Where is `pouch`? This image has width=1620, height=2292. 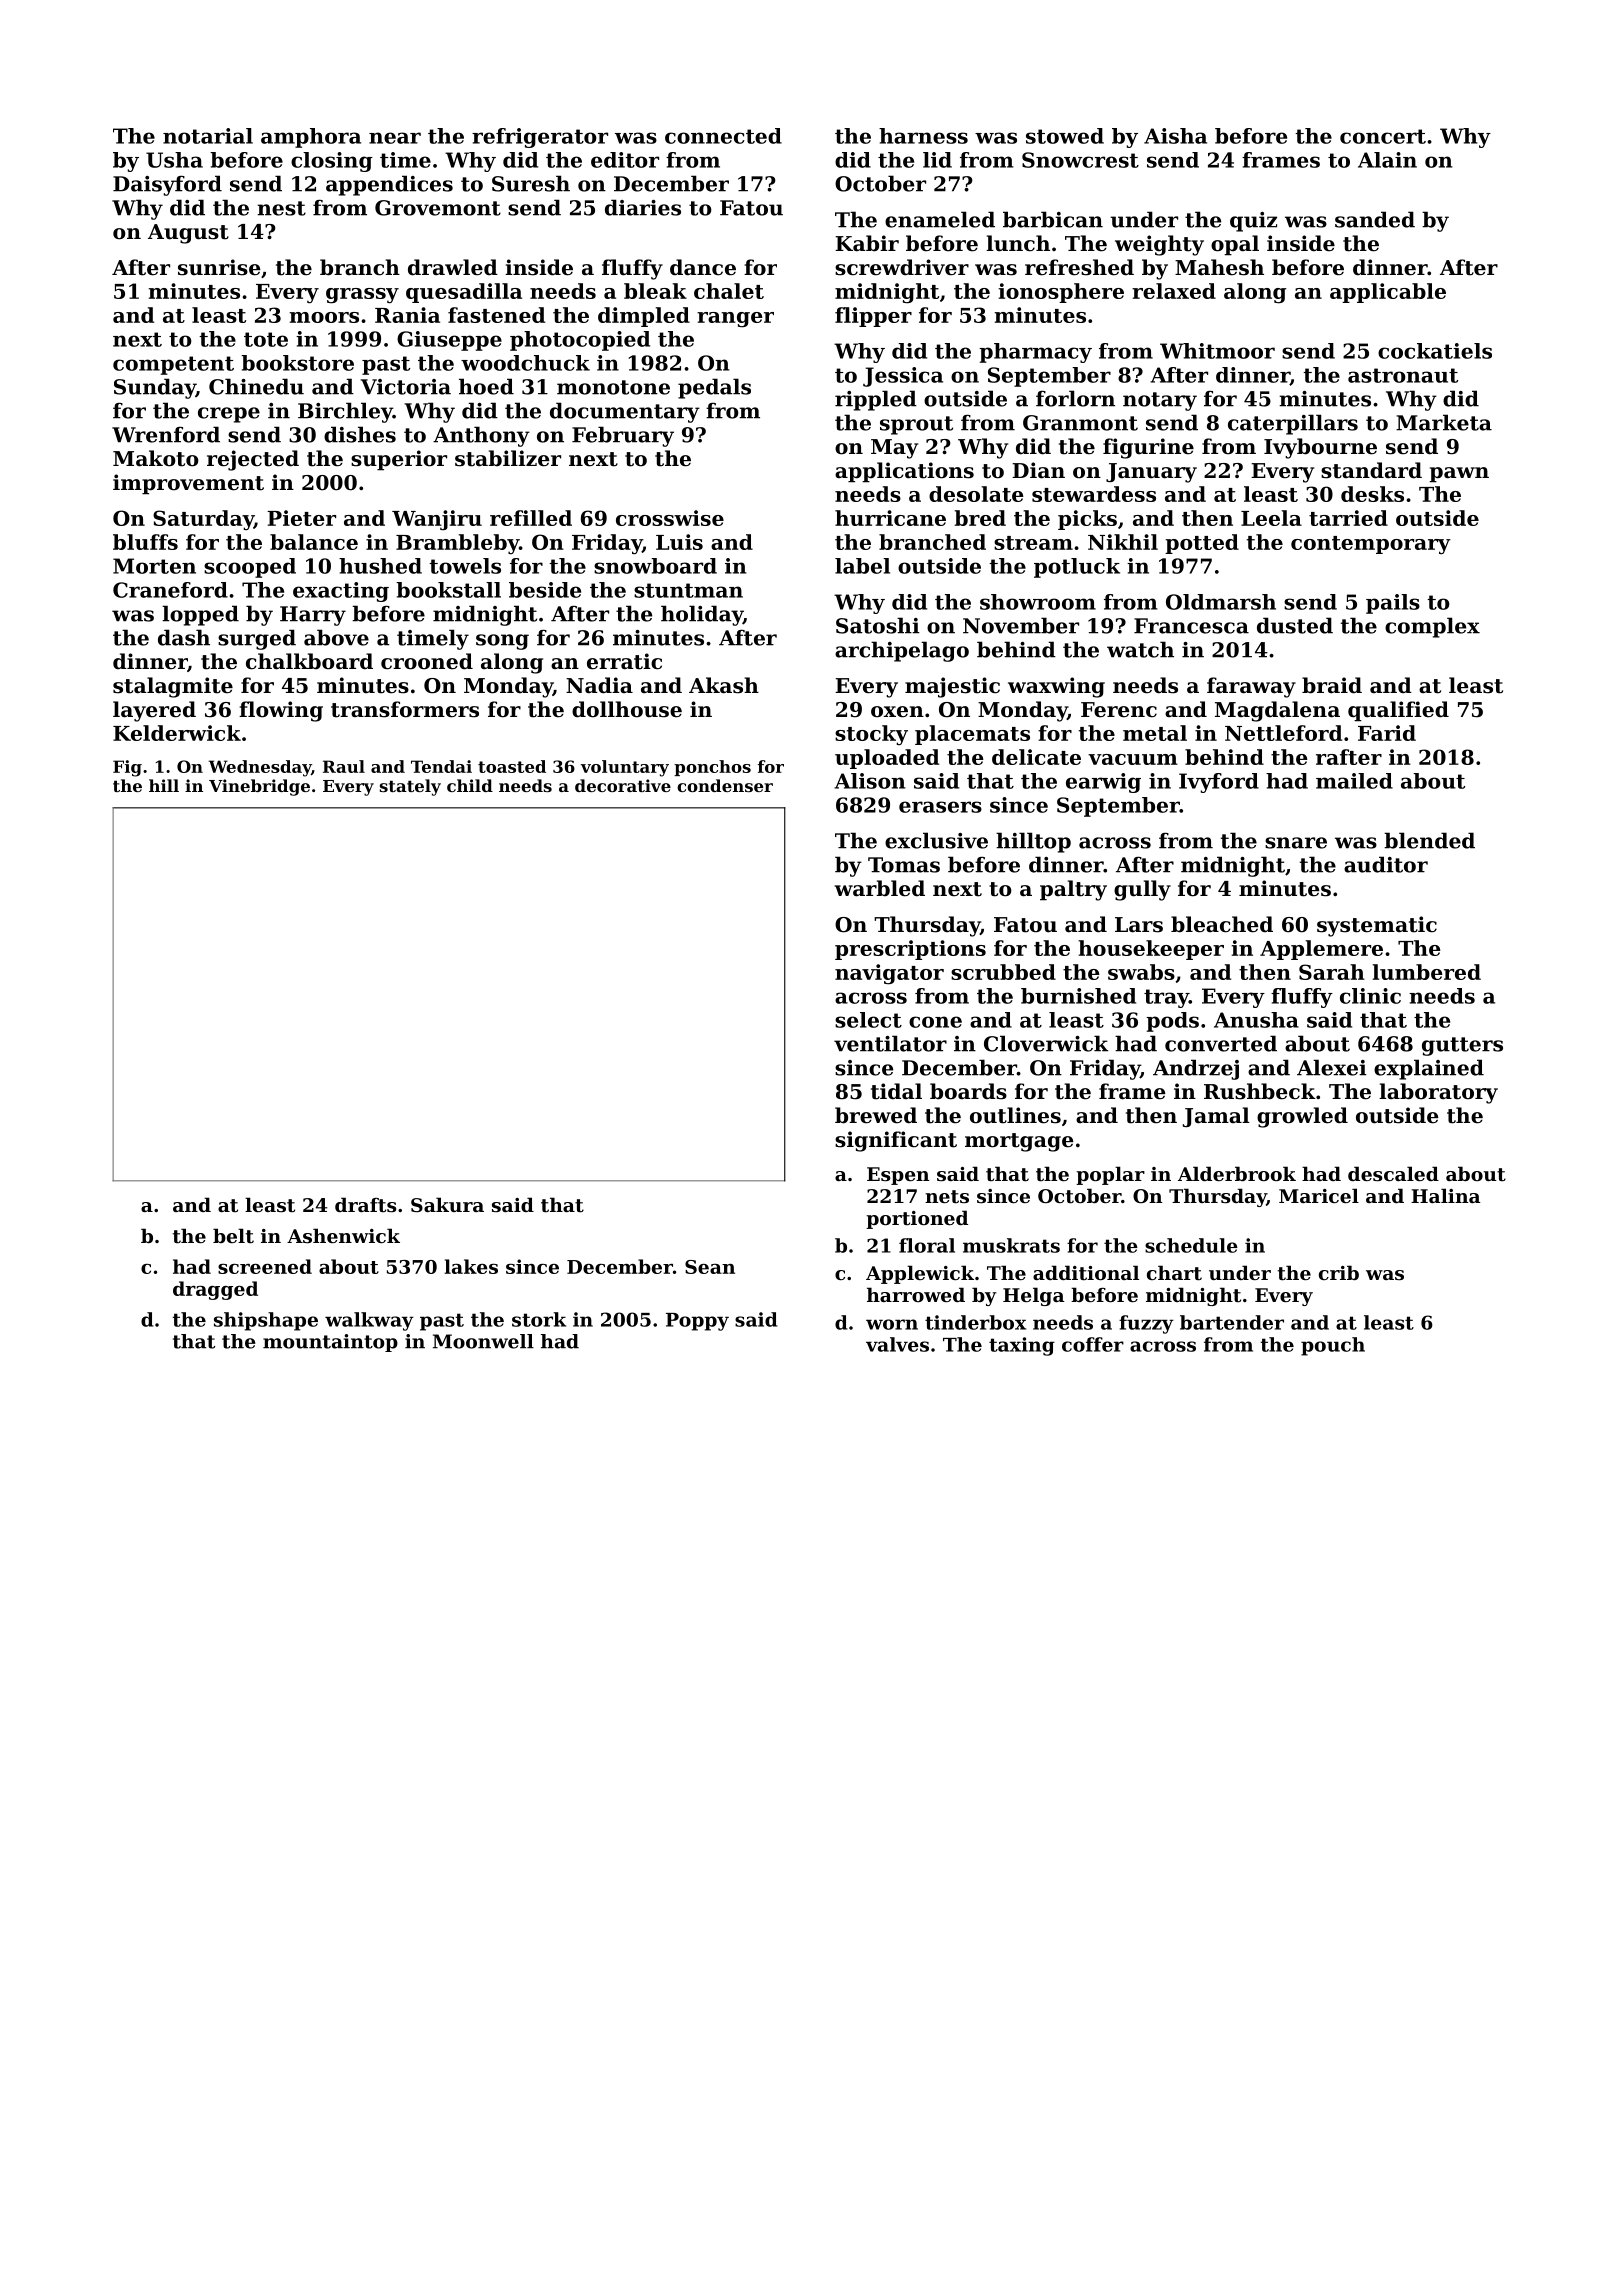 pouch is located at coordinates (1333, 1346).
